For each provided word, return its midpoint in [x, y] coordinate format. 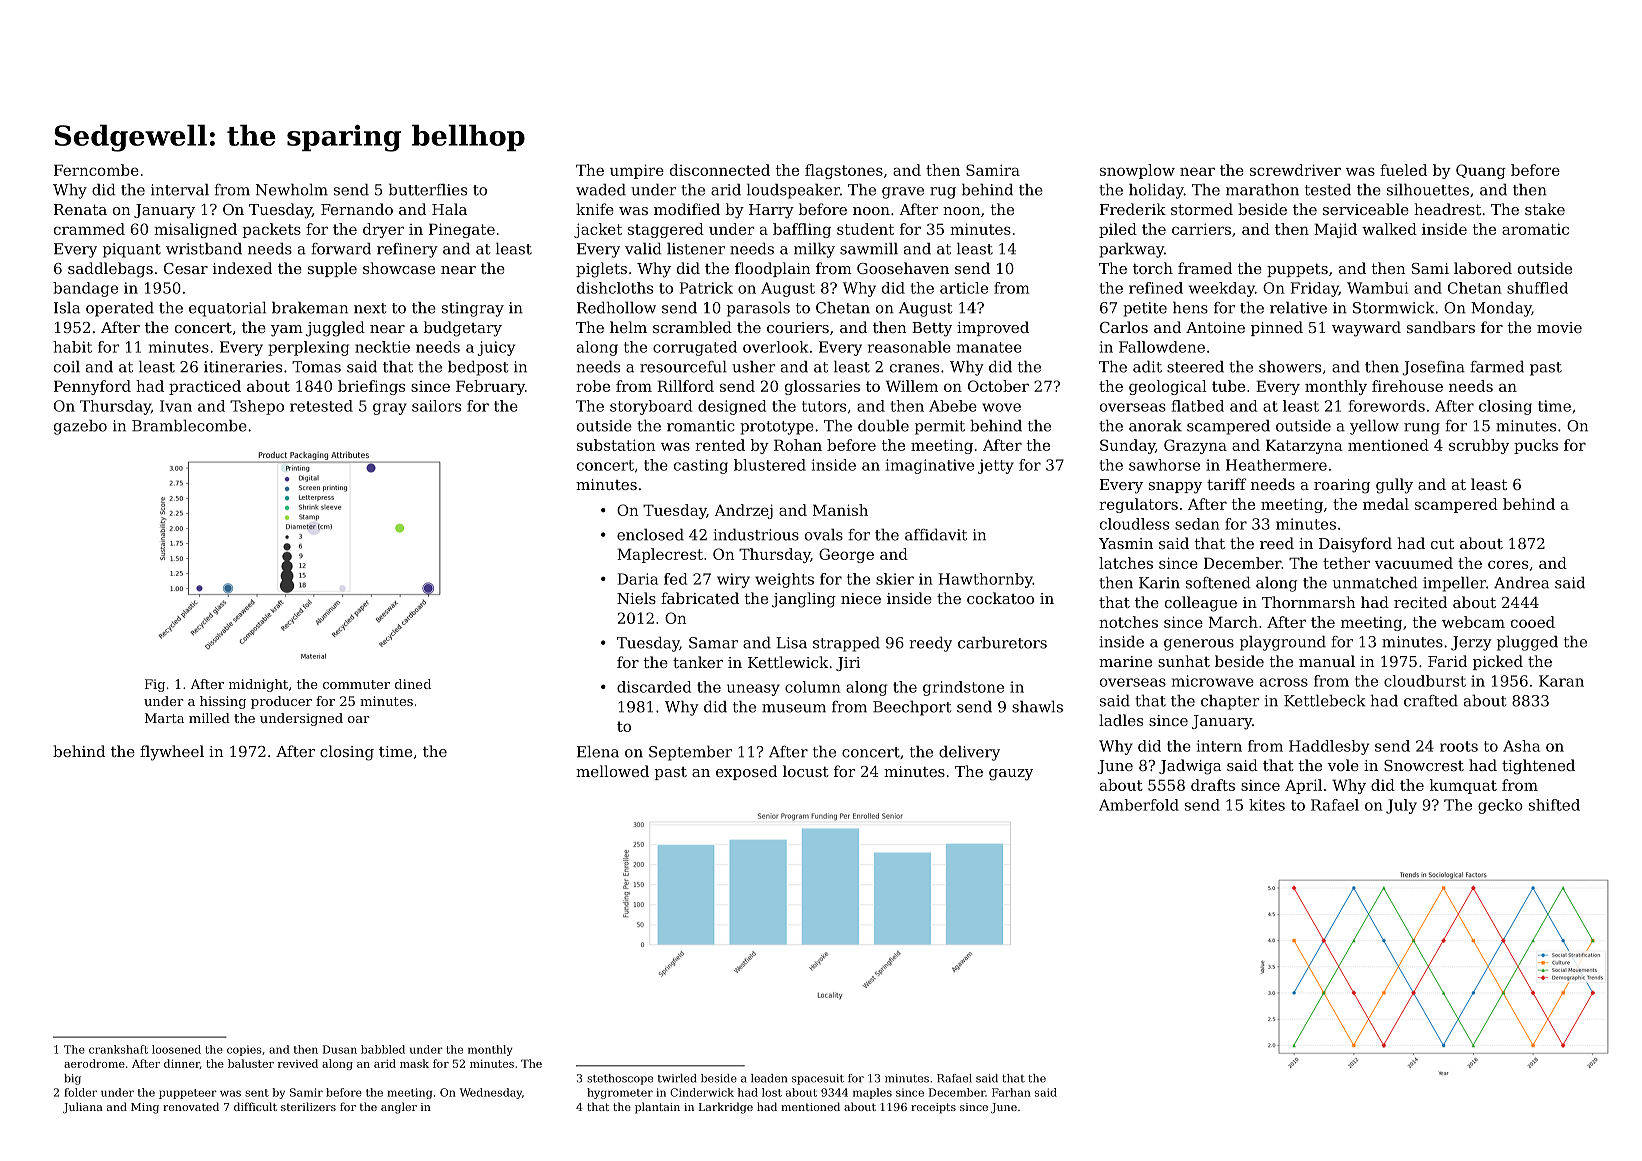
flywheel [172, 753]
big [72, 1079]
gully [1394, 486]
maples [872, 1093]
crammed [89, 229]
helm [628, 327]
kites [1267, 805]
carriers [1201, 229]
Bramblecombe [189, 426]
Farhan [1011, 1092]
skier [895, 579]
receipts [933, 1108]
